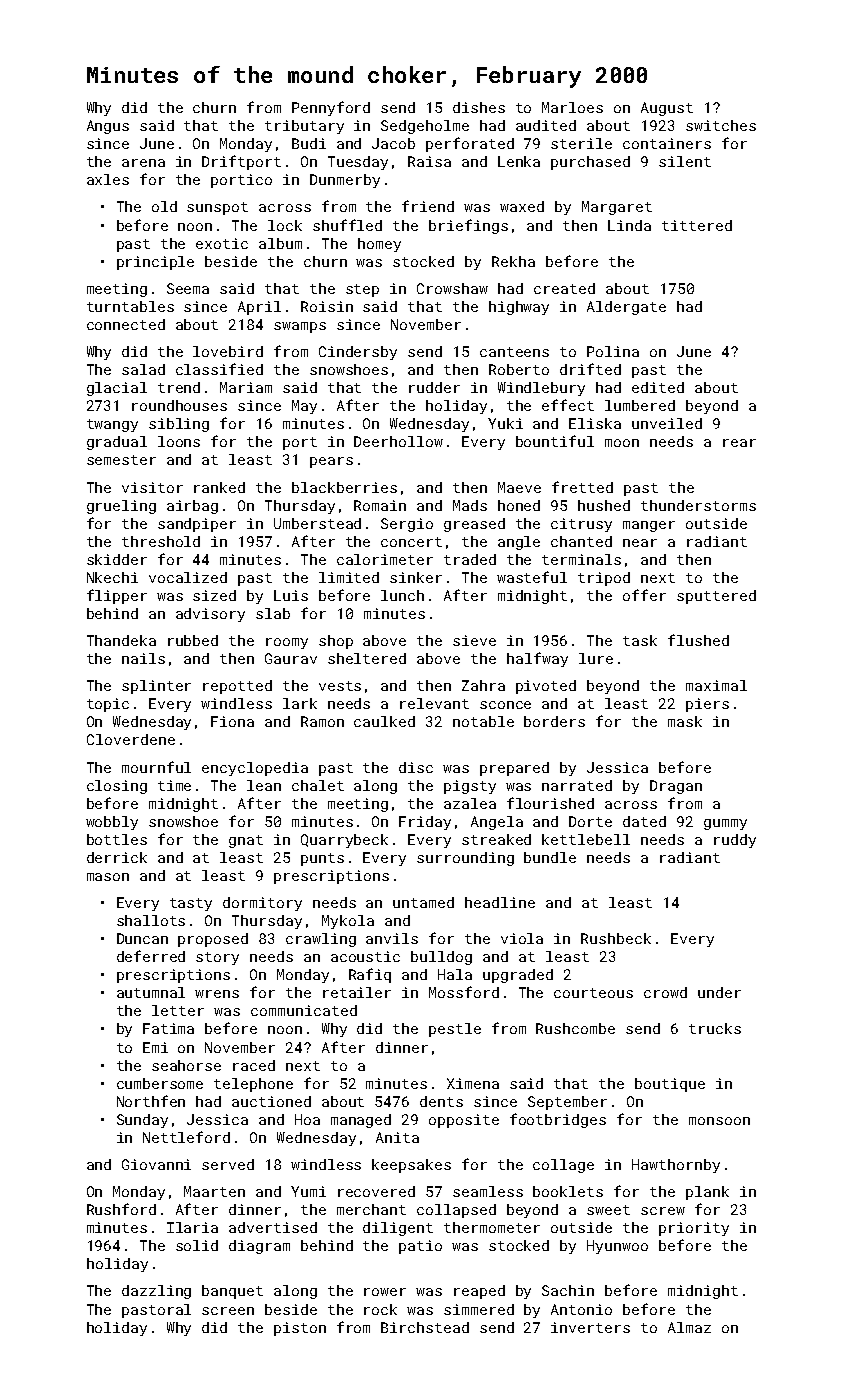 This screenshot has width=849, height=1400. I want to click on tributary, so click(304, 127).
